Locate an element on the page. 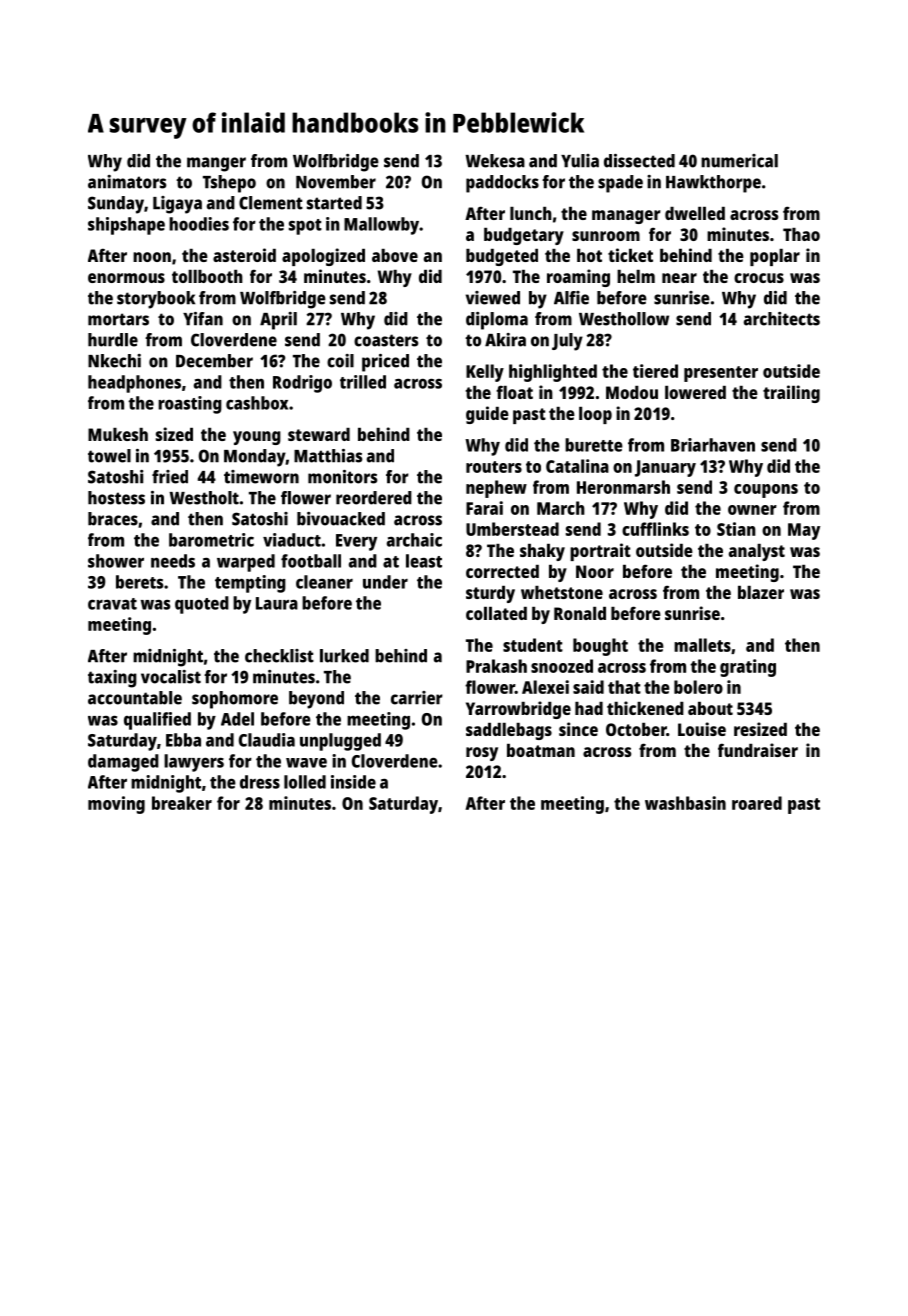  manger is located at coordinates (216, 164).
